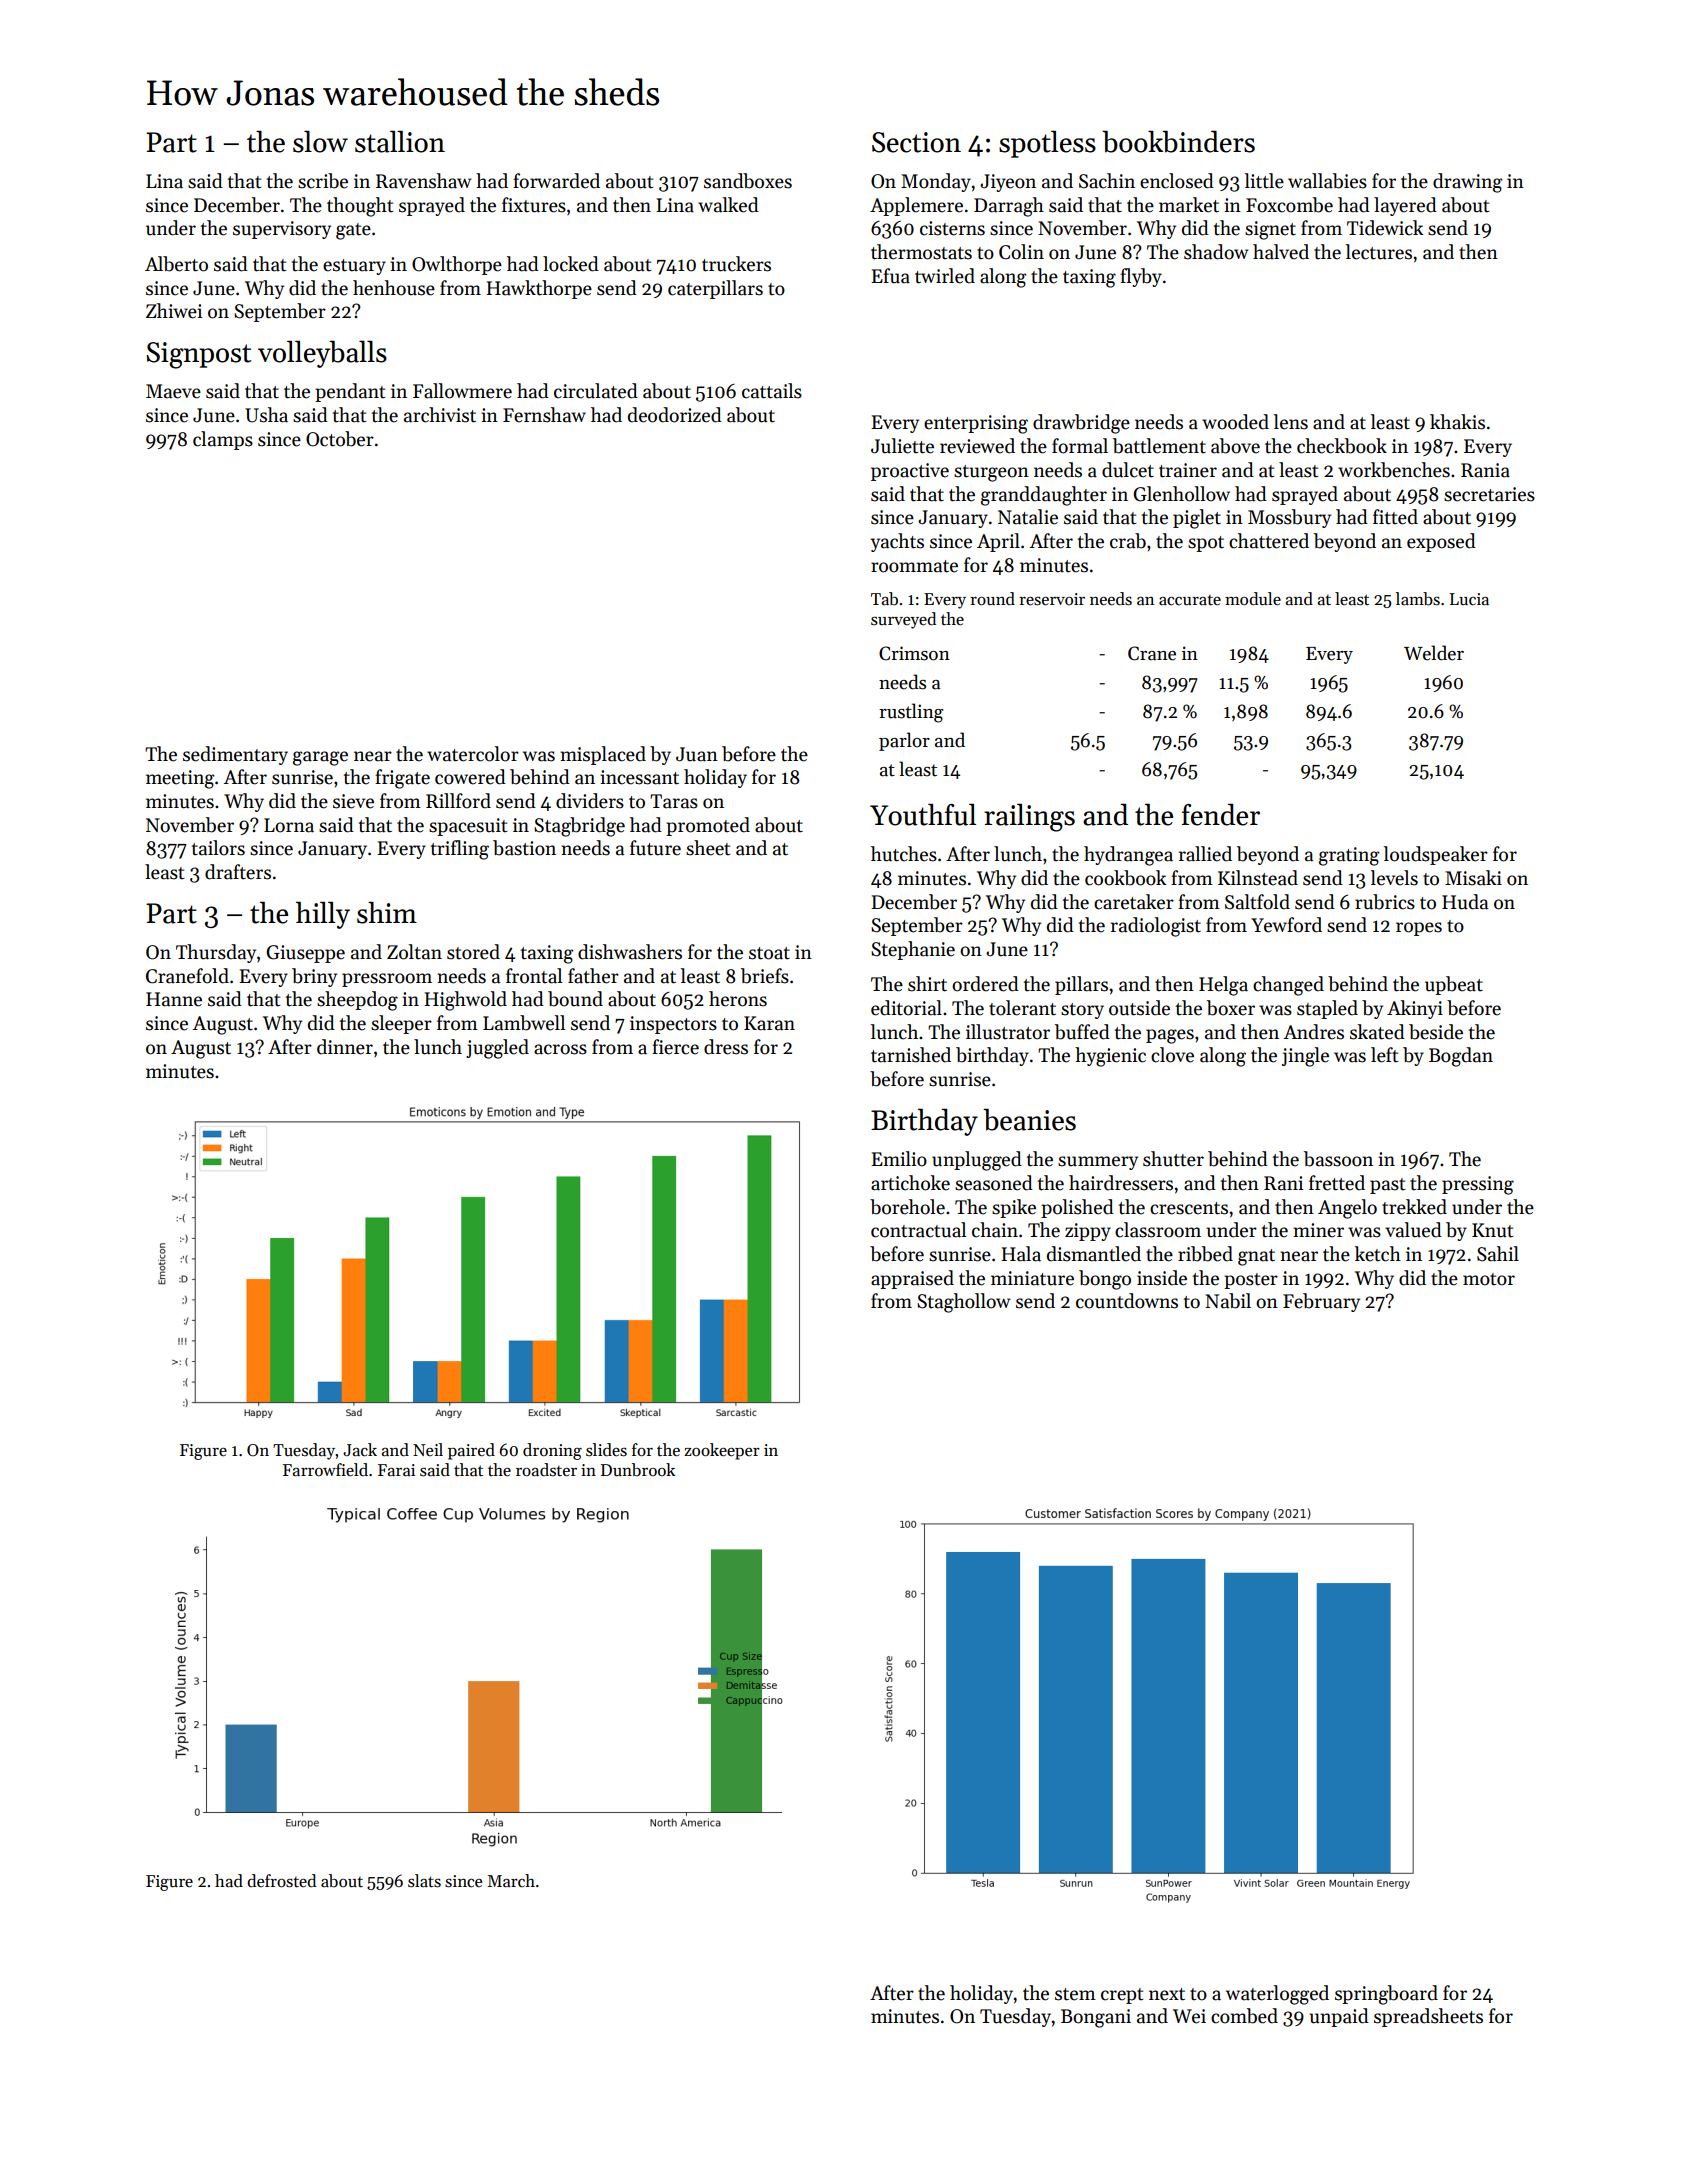  Describe the element at coordinates (1081, 424) in the screenshot. I see `drawbridge` at that location.
